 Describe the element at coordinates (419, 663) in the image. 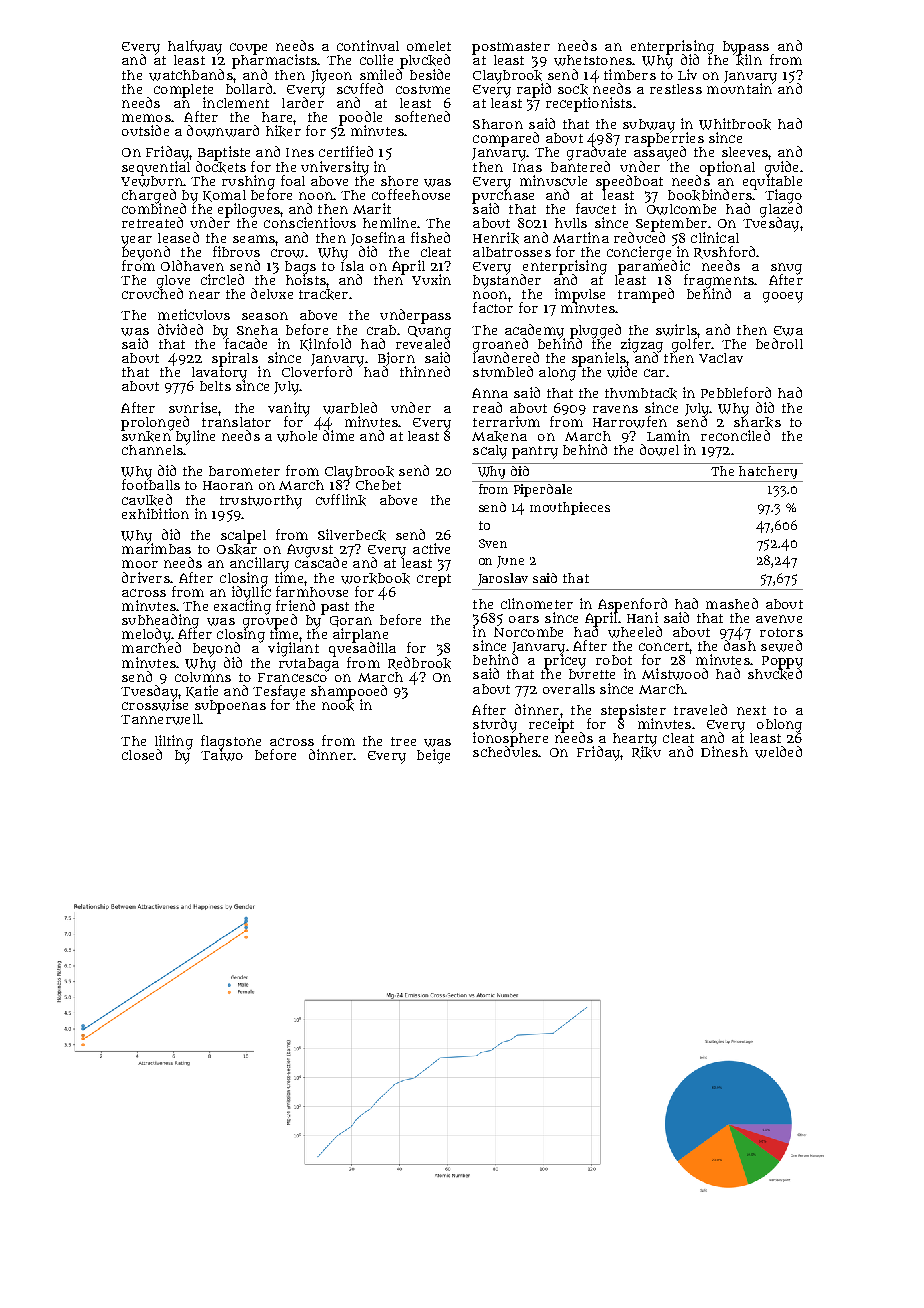

I see `Redbrook` at that location.
